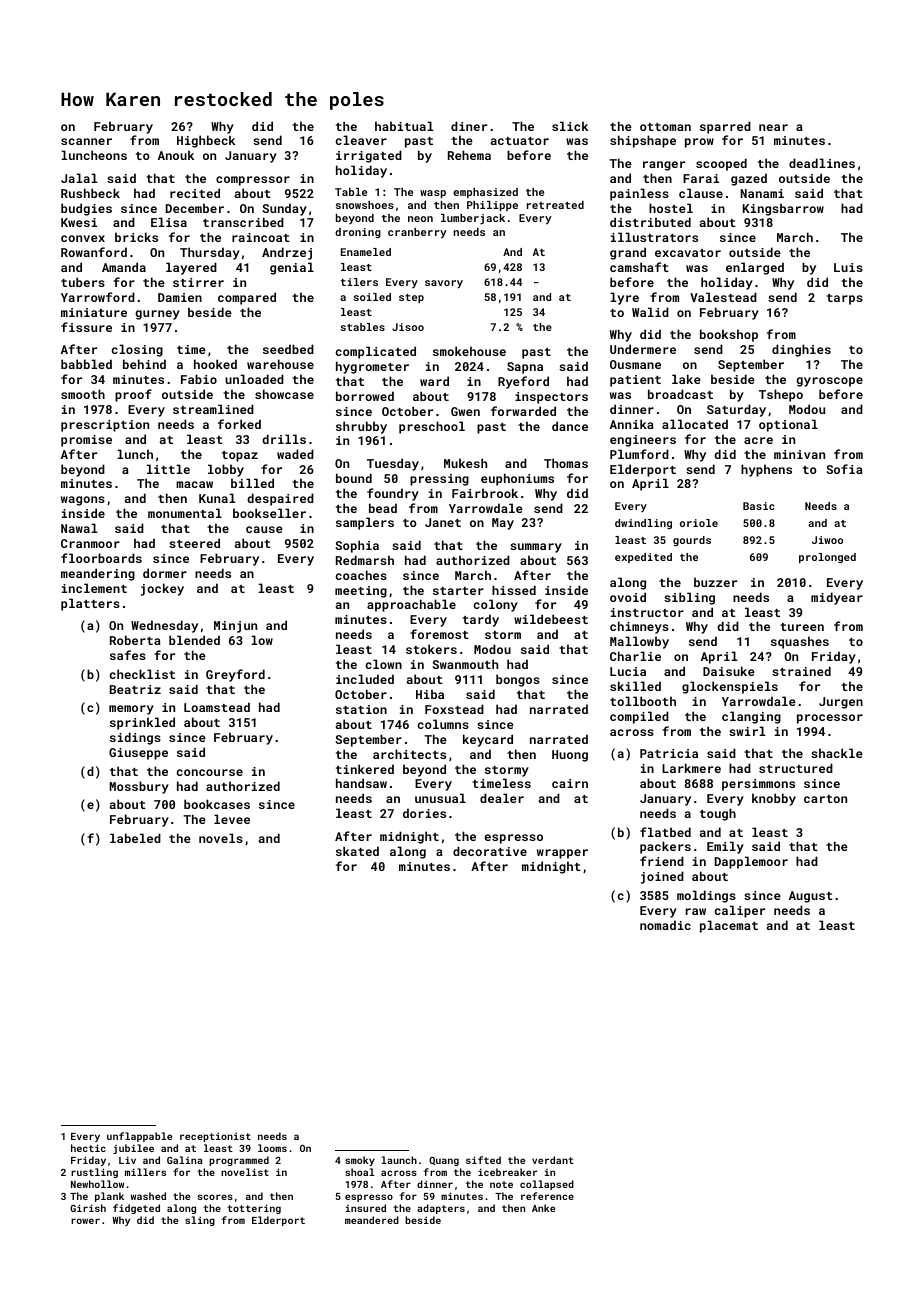 The width and height of the page is (924, 1308). Describe the element at coordinates (751, 862) in the page. I see `Dapplemoor` at that location.
